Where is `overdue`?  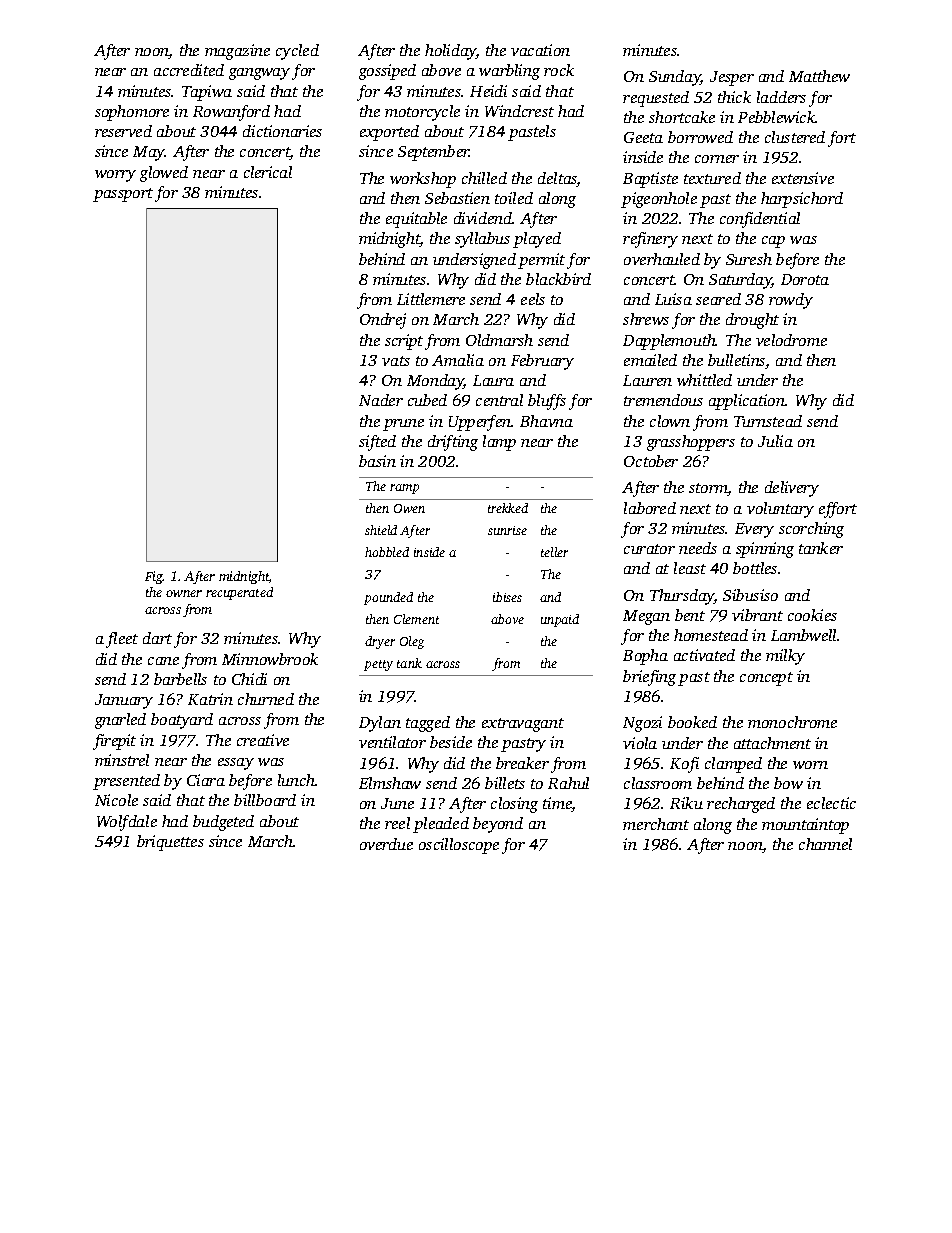
overdue is located at coordinates (386, 844).
